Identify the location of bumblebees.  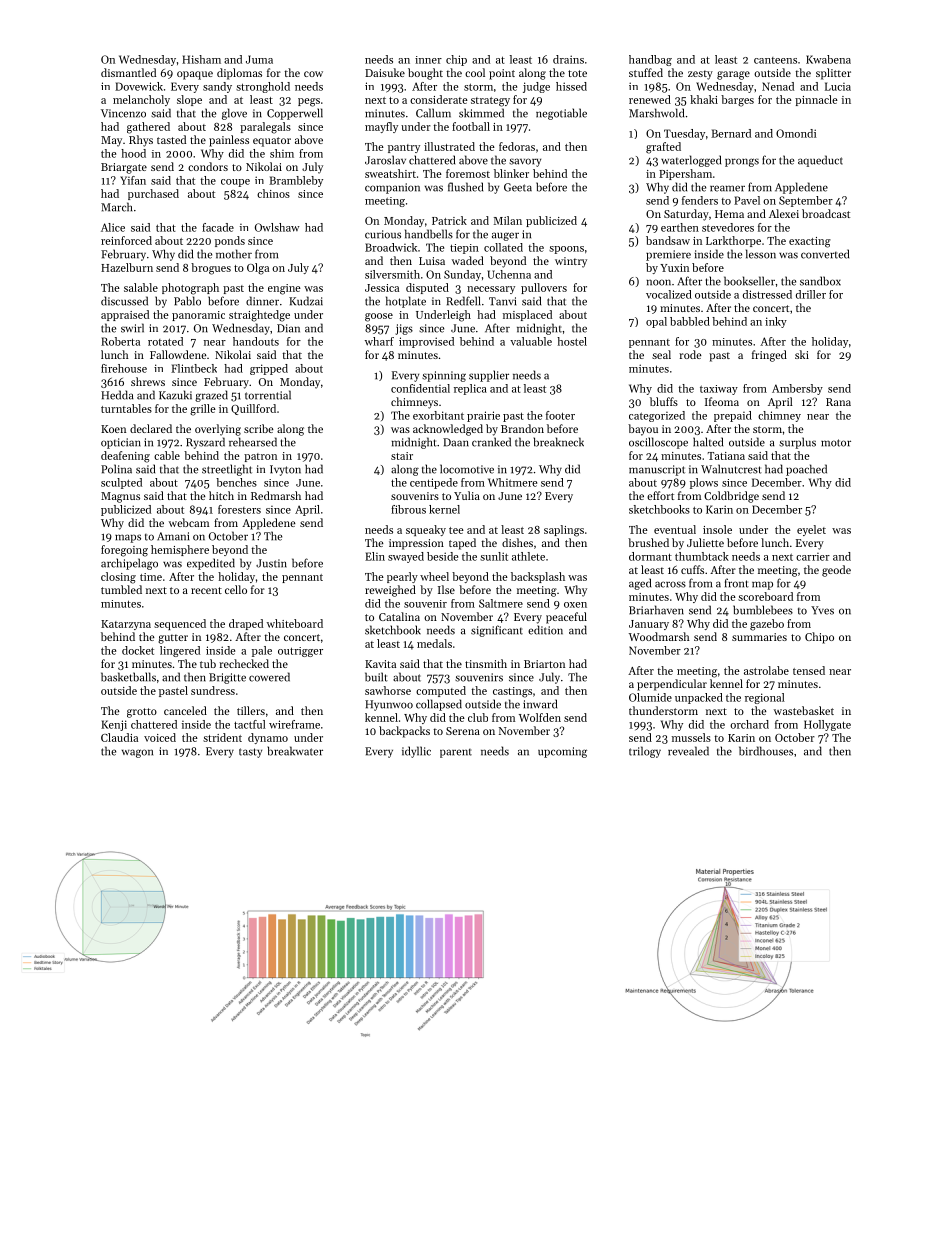
(763, 610).
